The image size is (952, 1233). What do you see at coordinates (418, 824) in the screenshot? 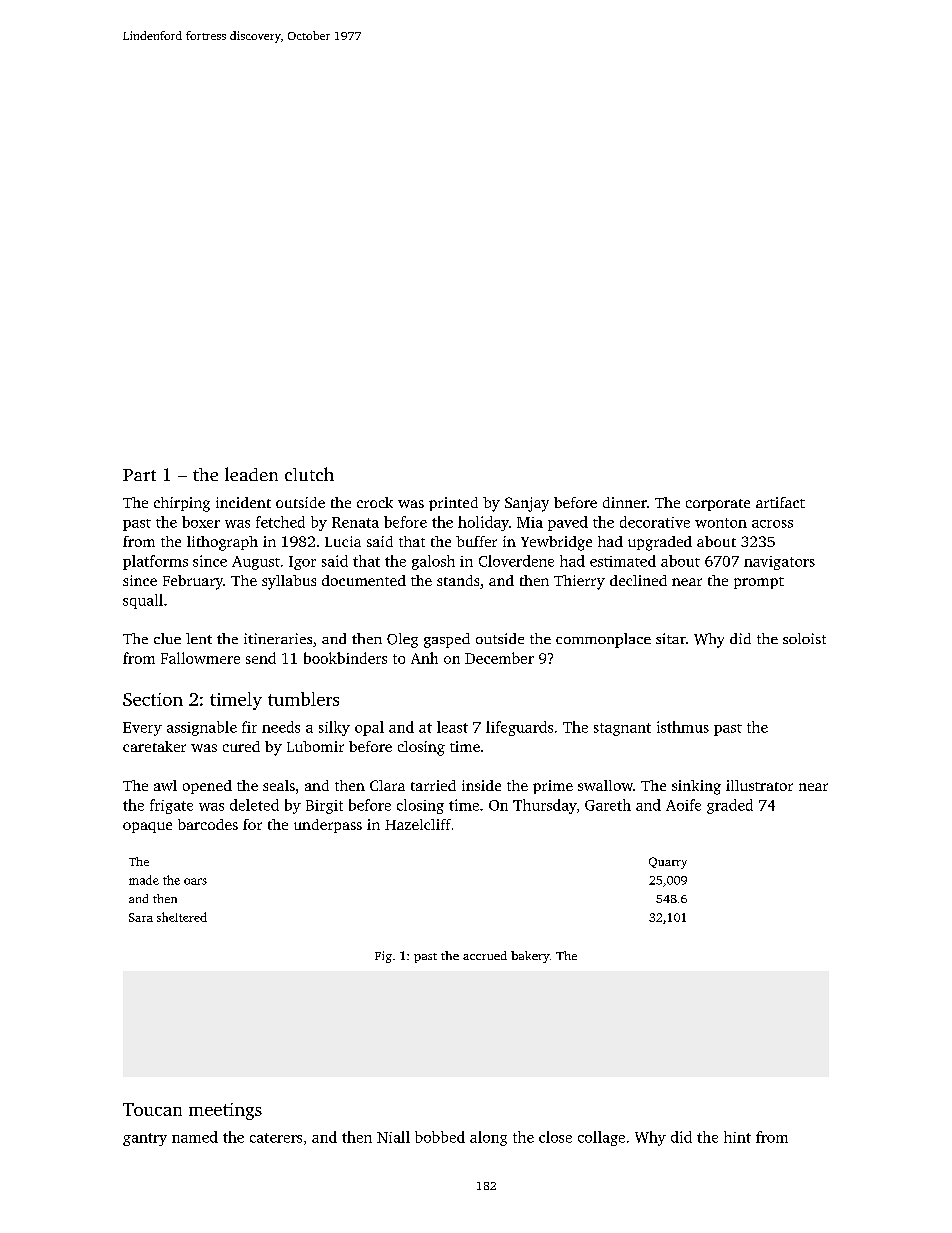
I see `Hazelcliff` at bounding box center [418, 824].
